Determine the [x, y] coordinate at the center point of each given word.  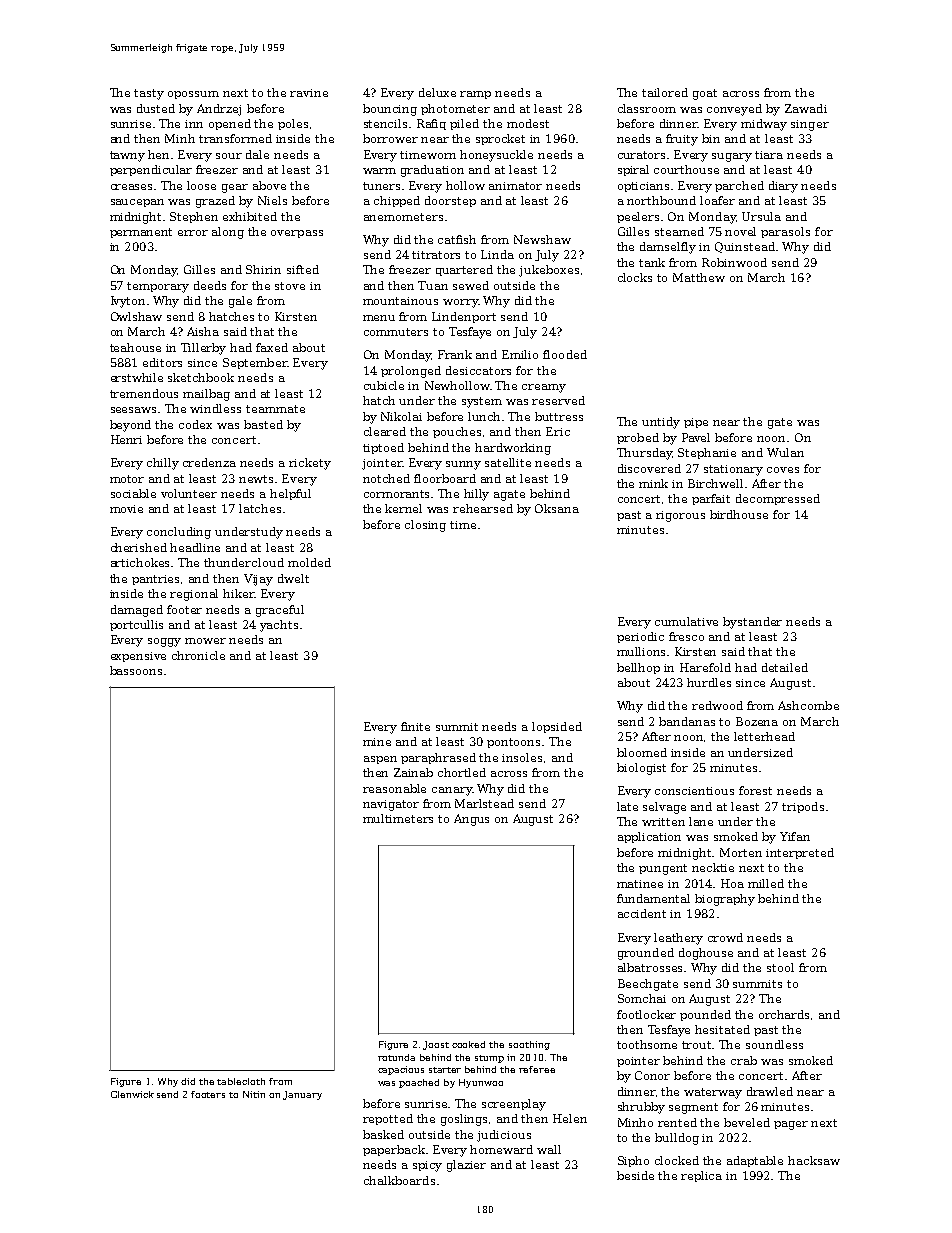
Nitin [254, 1094]
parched [739, 186]
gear [235, 188]
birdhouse [739, 514]
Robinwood [734, 262]
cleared [385, 431]
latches [260, 508]
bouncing [390, 110]
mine [377, 742]
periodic [640, 637]
